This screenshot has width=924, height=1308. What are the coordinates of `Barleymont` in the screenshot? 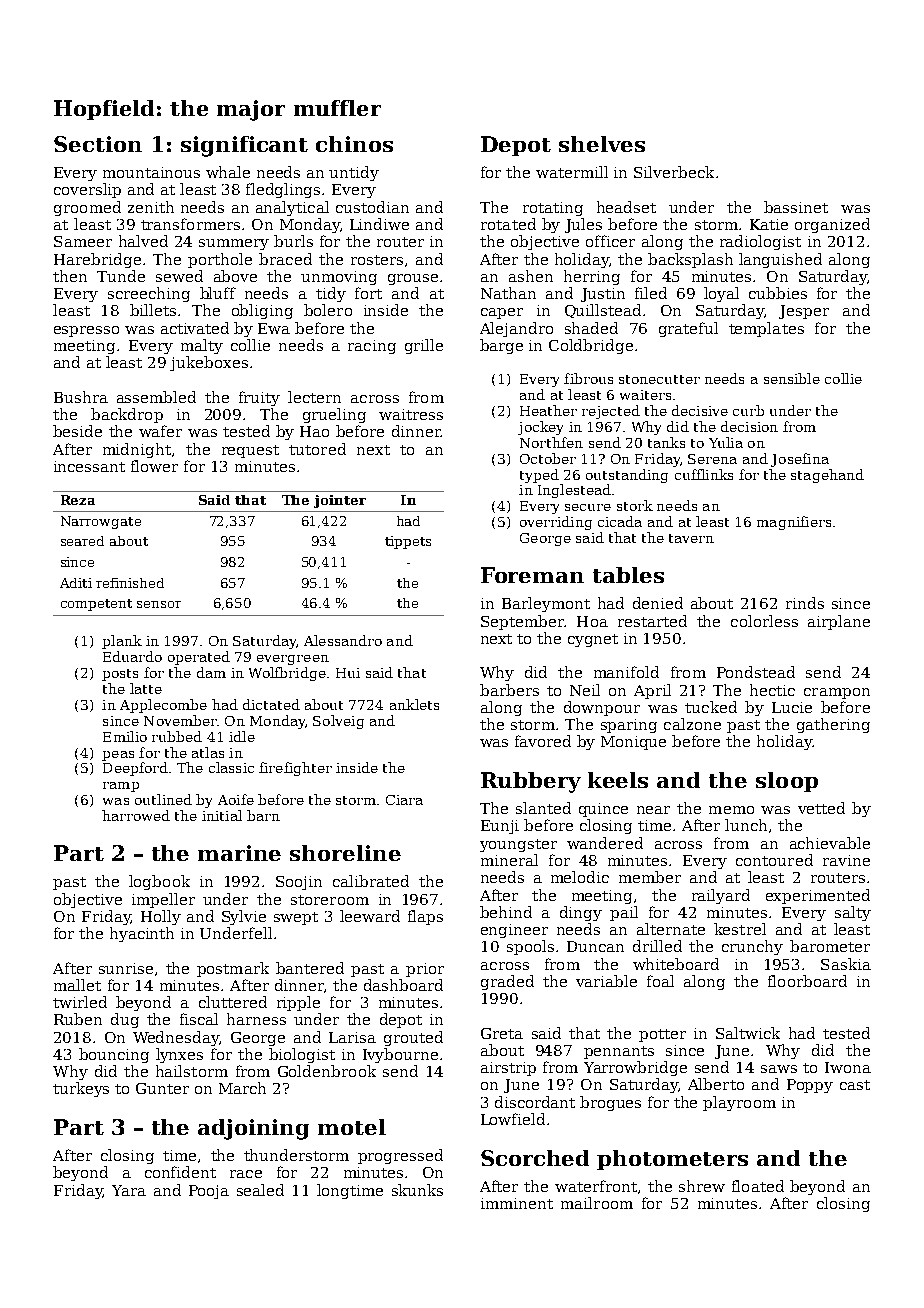 It's located at (546, 604).
